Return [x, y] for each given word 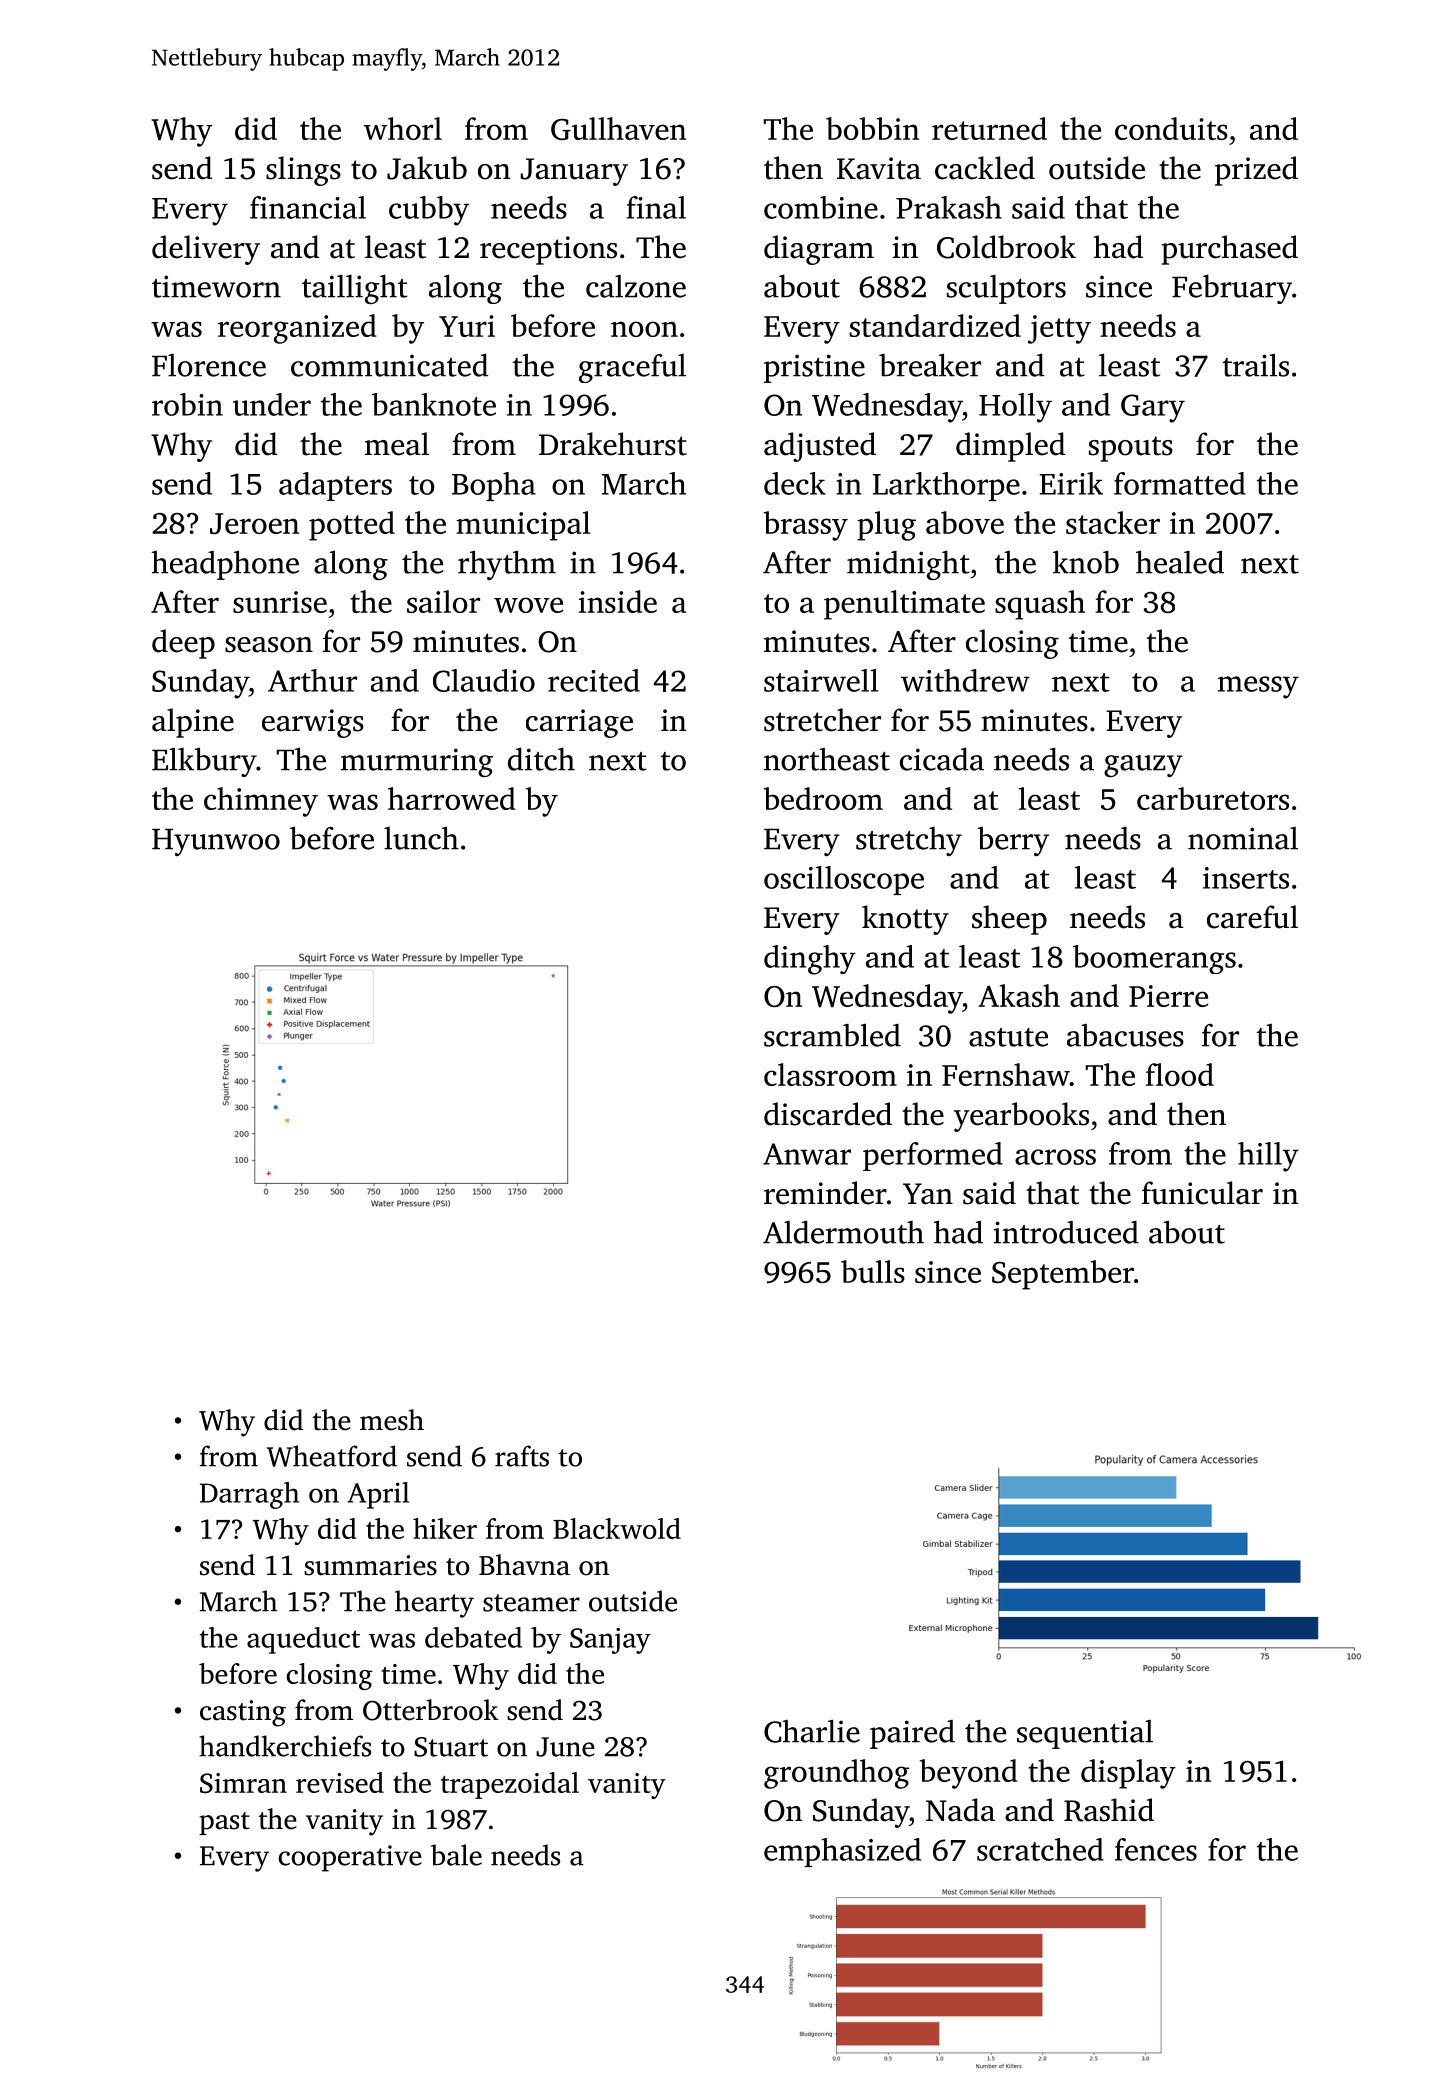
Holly [1015, 408]
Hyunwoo [216, 842]
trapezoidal [510, 1785]
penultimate [904, 605]
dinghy [810, 960]
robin [187, 404]
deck [795, 483]
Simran [243, 1783]
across [1055, 1157]
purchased [1230, 250]
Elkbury [204, 762]
